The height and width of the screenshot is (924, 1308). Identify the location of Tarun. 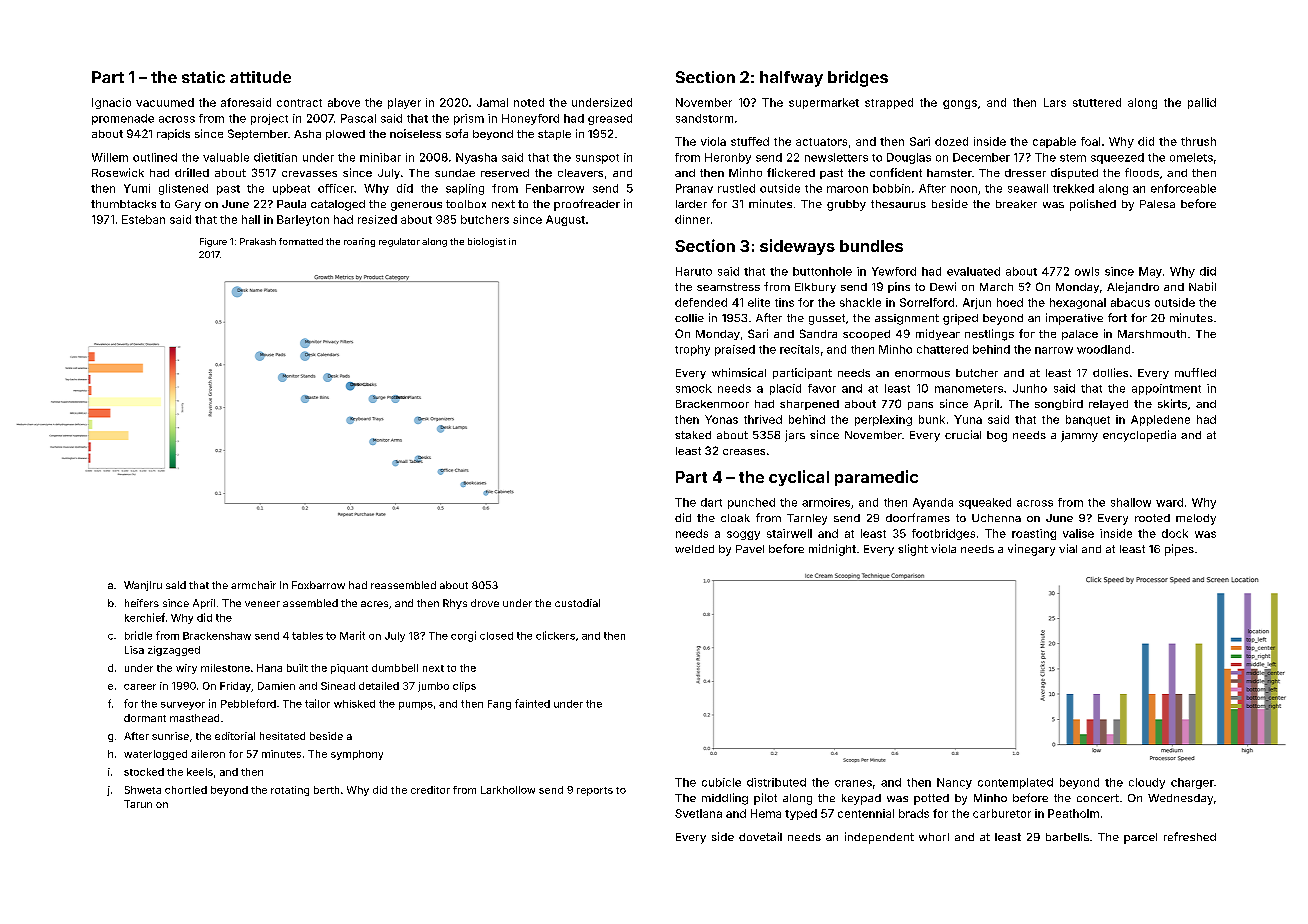
(138, 804).
